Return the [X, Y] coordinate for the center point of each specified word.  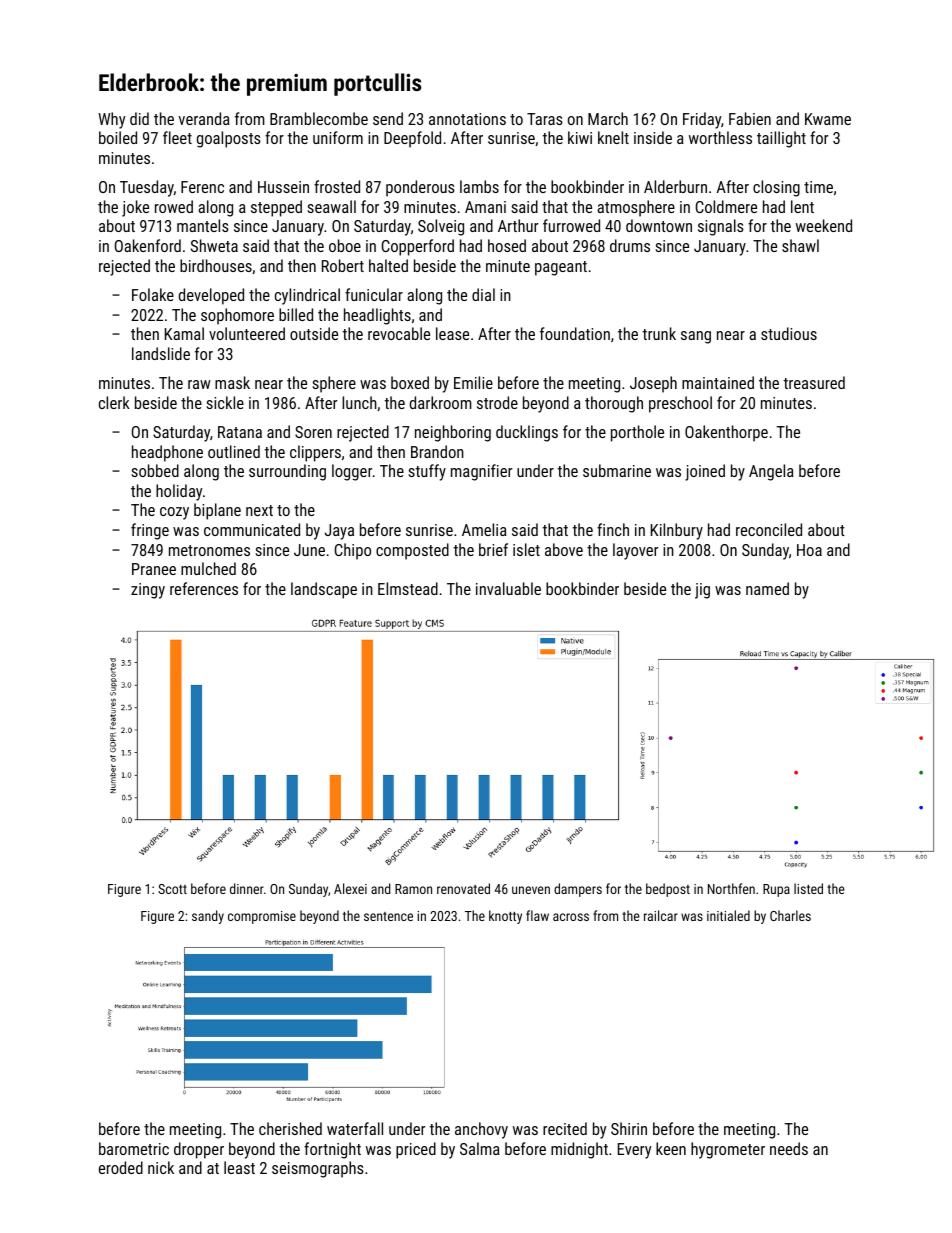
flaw [537, 915]
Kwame [828, 119]
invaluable [508, 588]
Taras [545, 119]
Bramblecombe [319, 118]
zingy [148, 591]
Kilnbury [677, 531]
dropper [199, 1150]
